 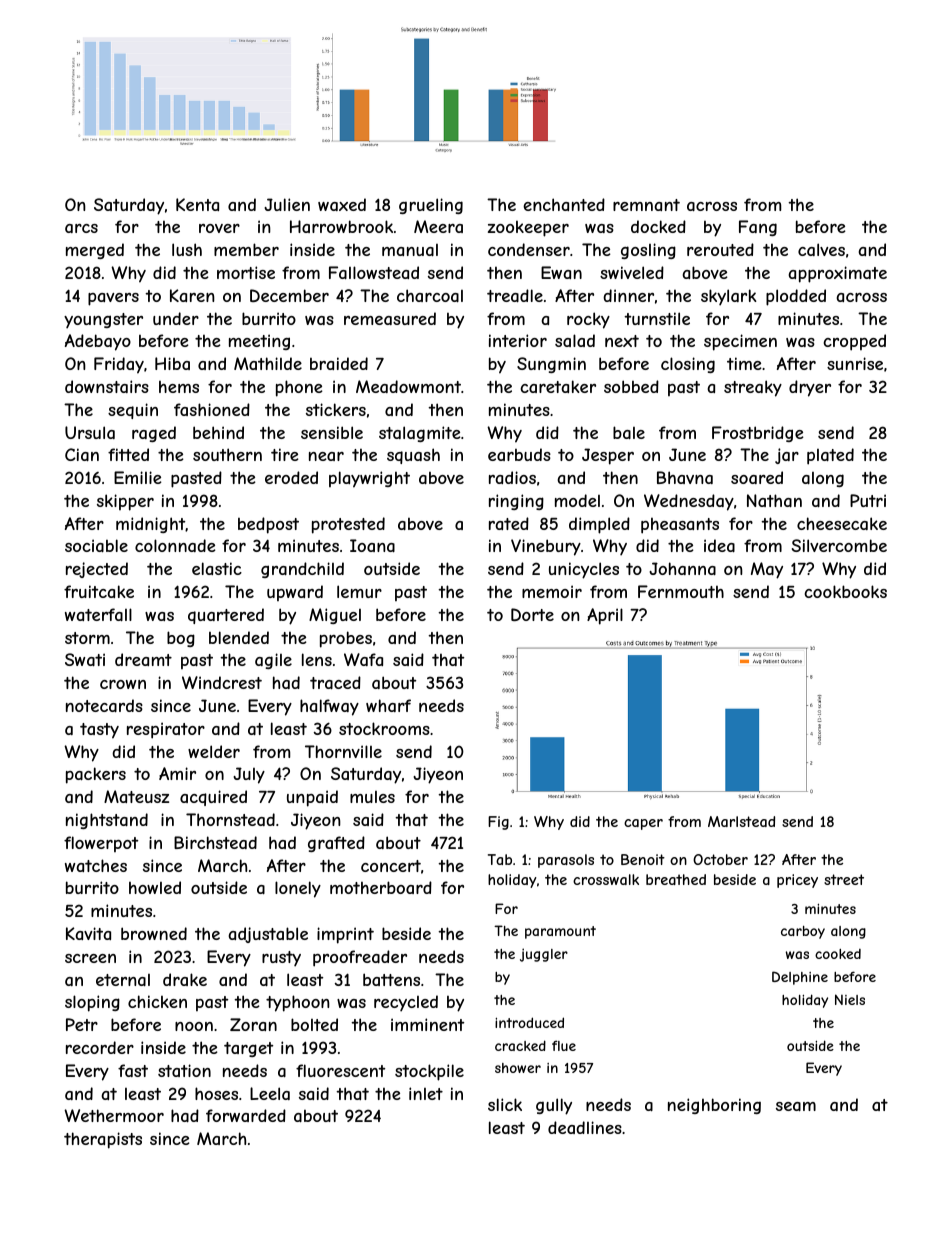 What do you see at coordinates (646, 205) in the screenshot?
I see `remnant` at bounding box center [646, 205].
